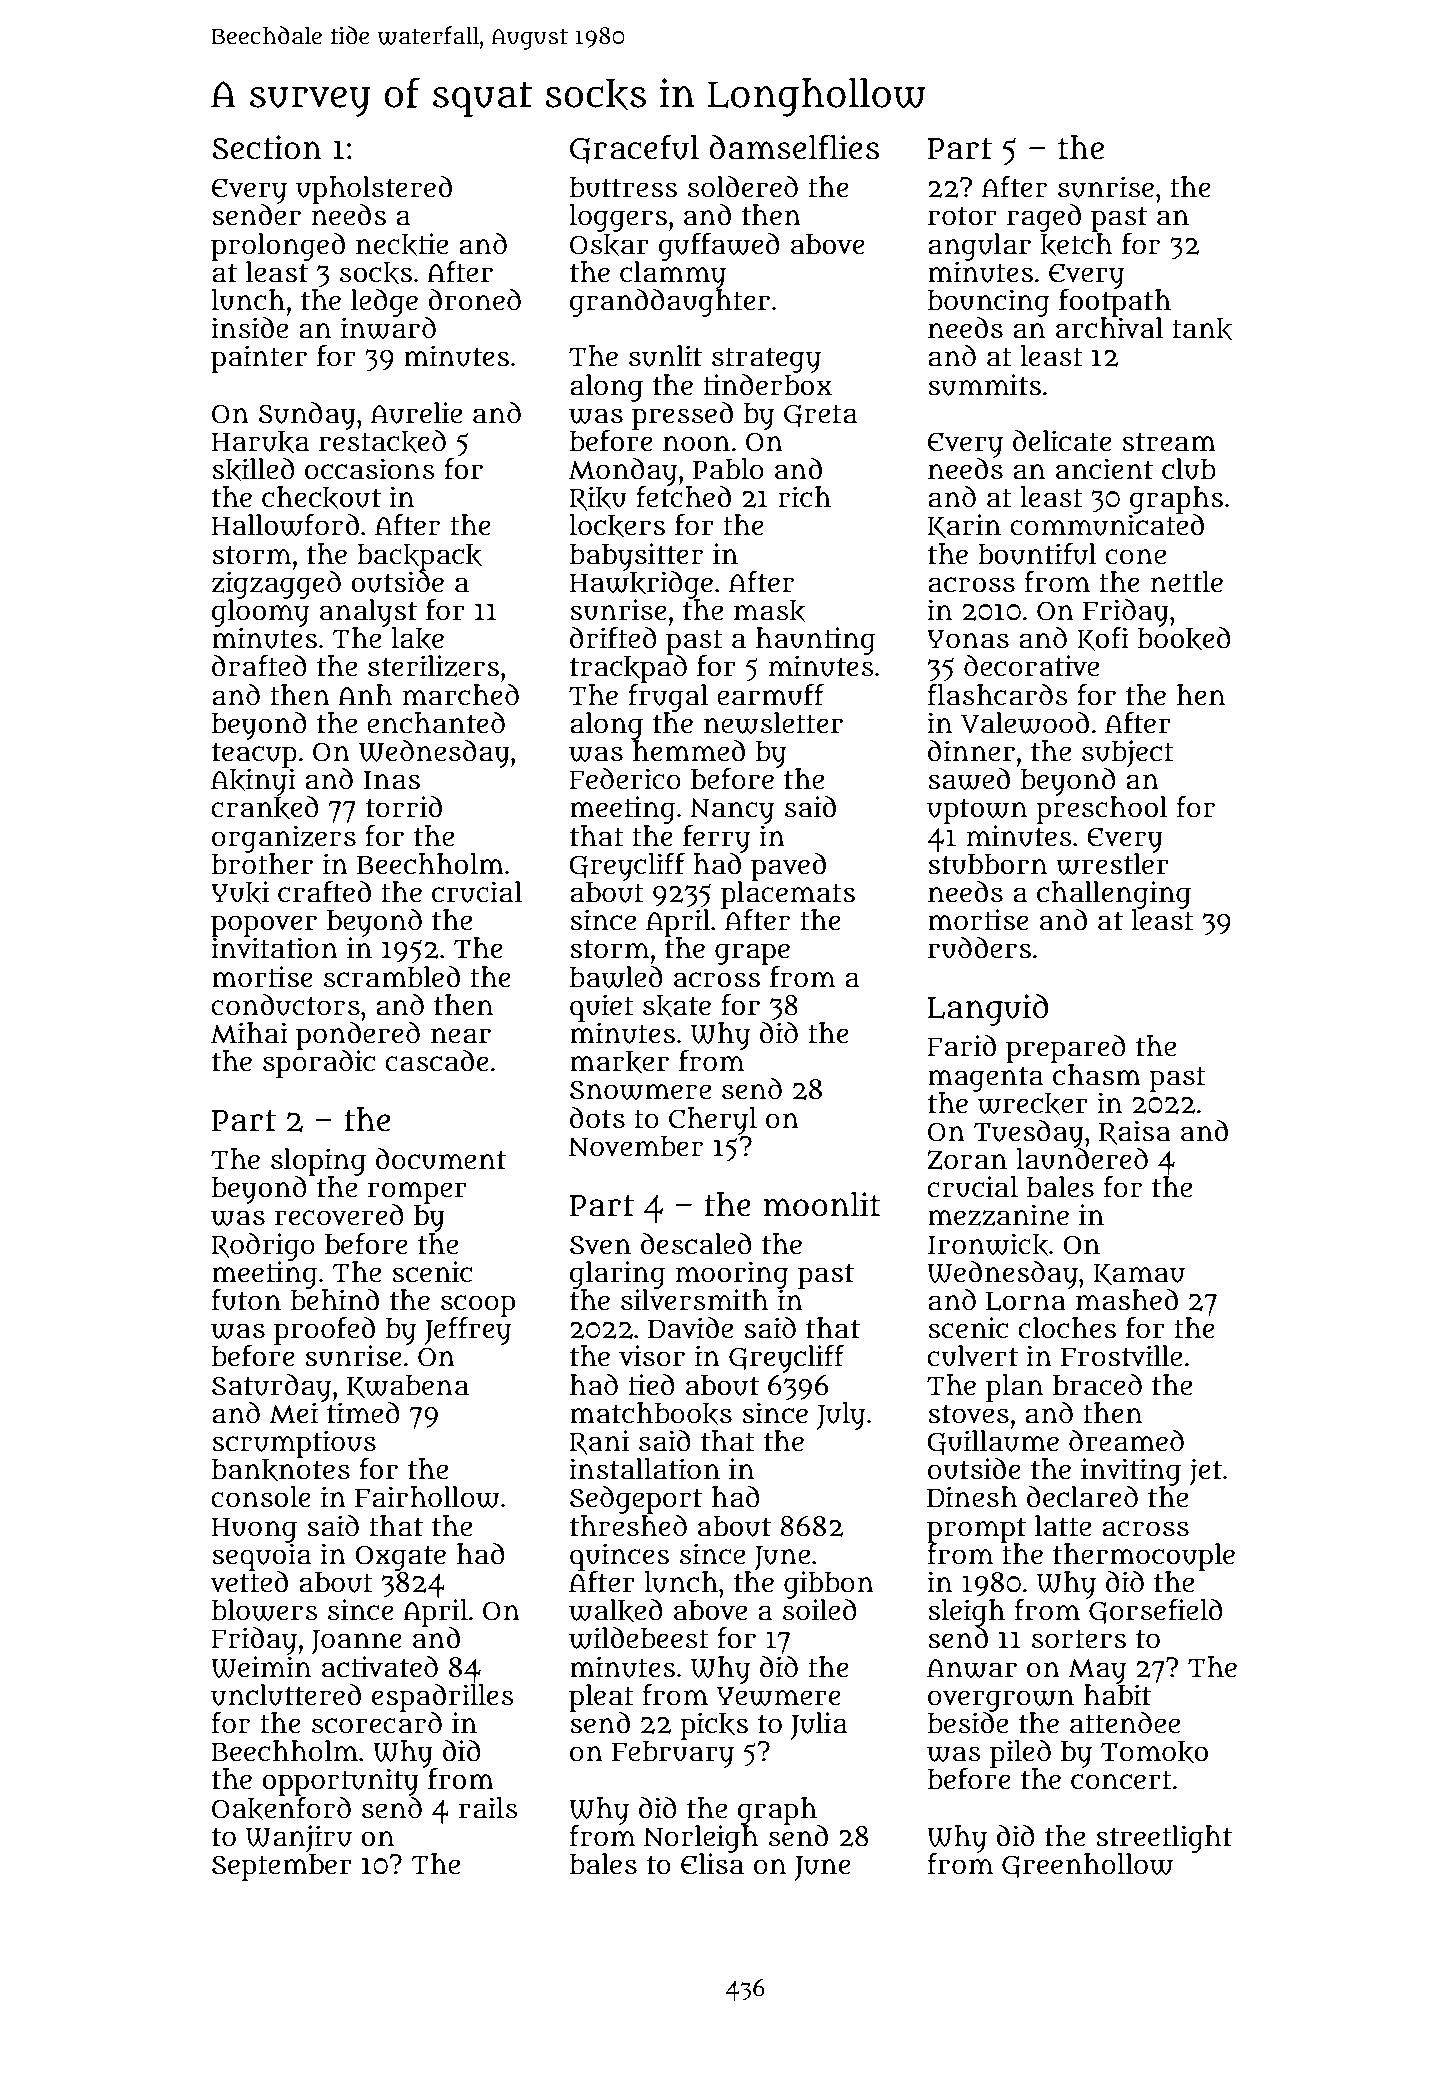 The width and height of the image is (1450, 2100). I want to click on drafted, so click(259, 666).
